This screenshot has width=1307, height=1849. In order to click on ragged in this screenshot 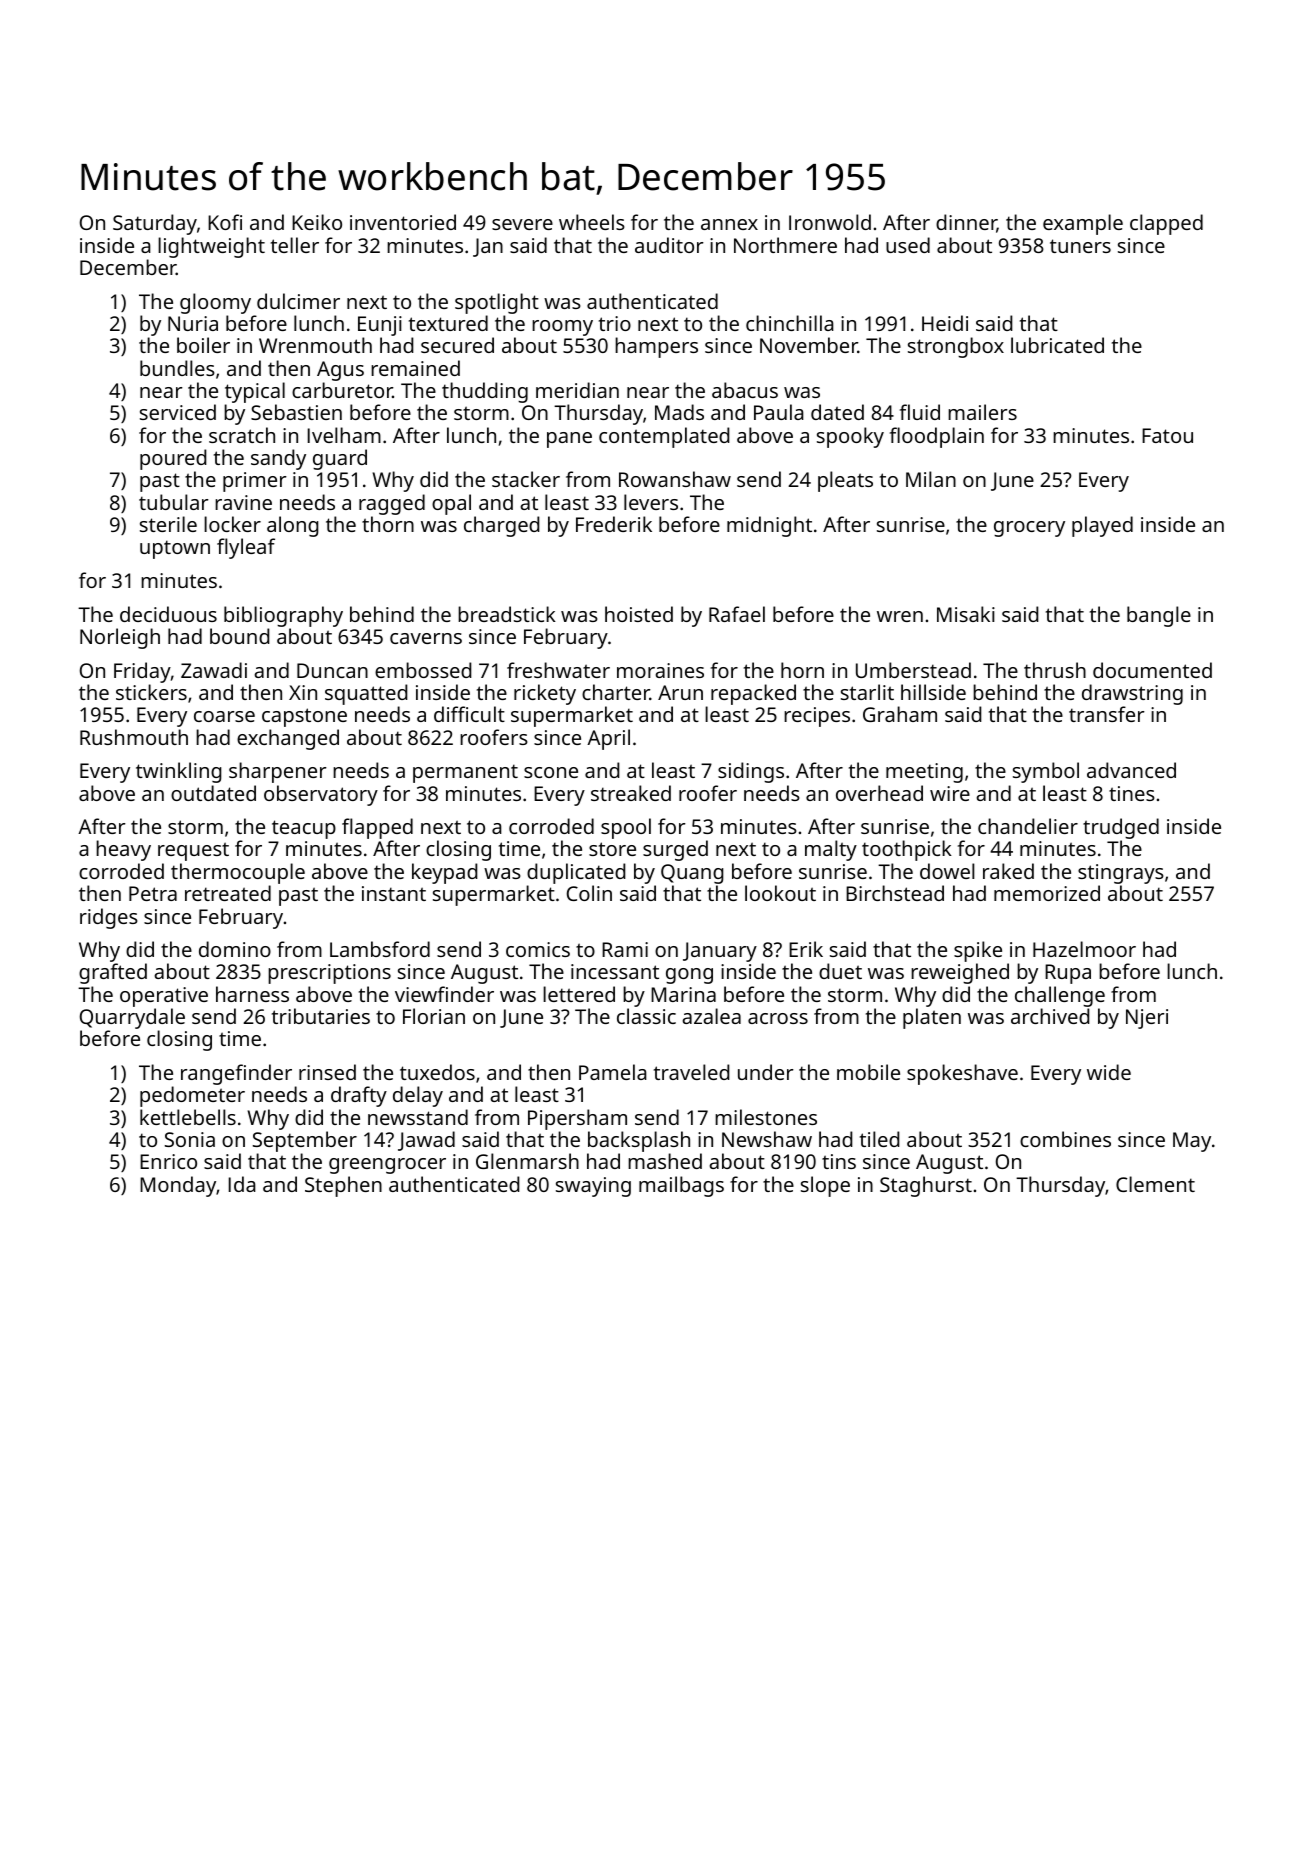, I will do `click(392, 504)`.
